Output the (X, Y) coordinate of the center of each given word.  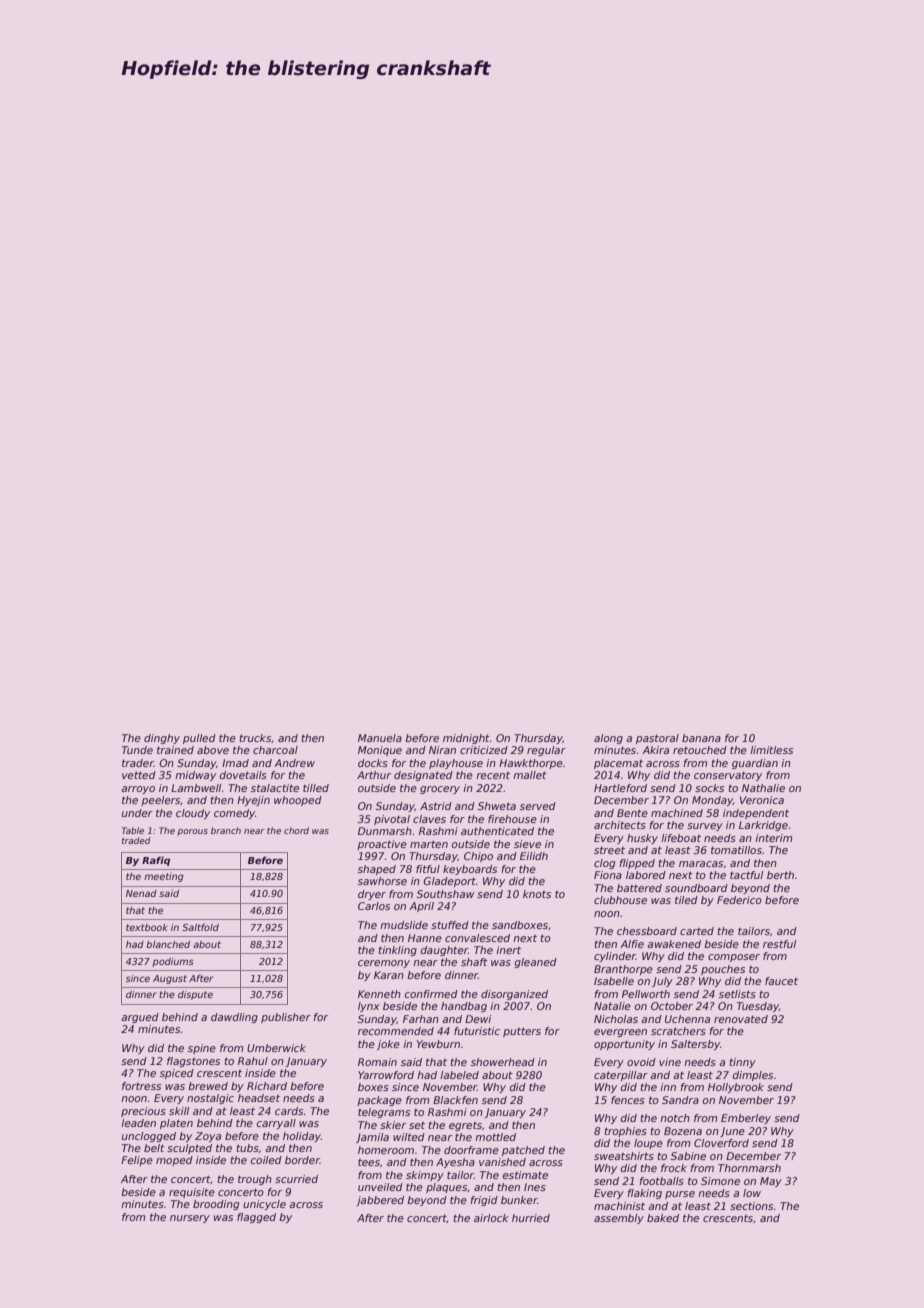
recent (493, 775)
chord (296, 830)
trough (255, 1180)
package (379, 1101)
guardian (755, 764)
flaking (644, 1194)
